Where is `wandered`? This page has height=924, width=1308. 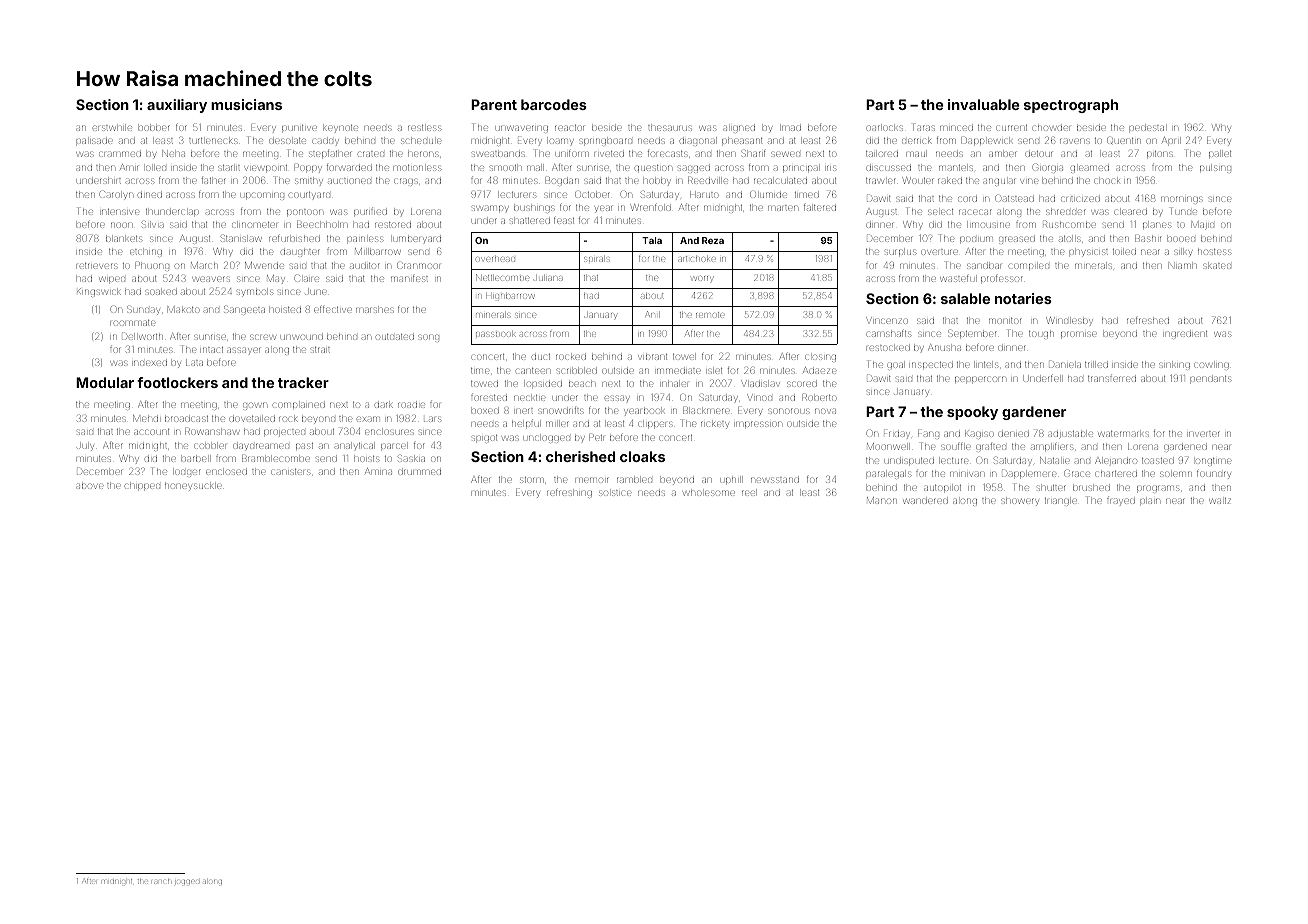
wandered is located at coordinates (926, 501).
